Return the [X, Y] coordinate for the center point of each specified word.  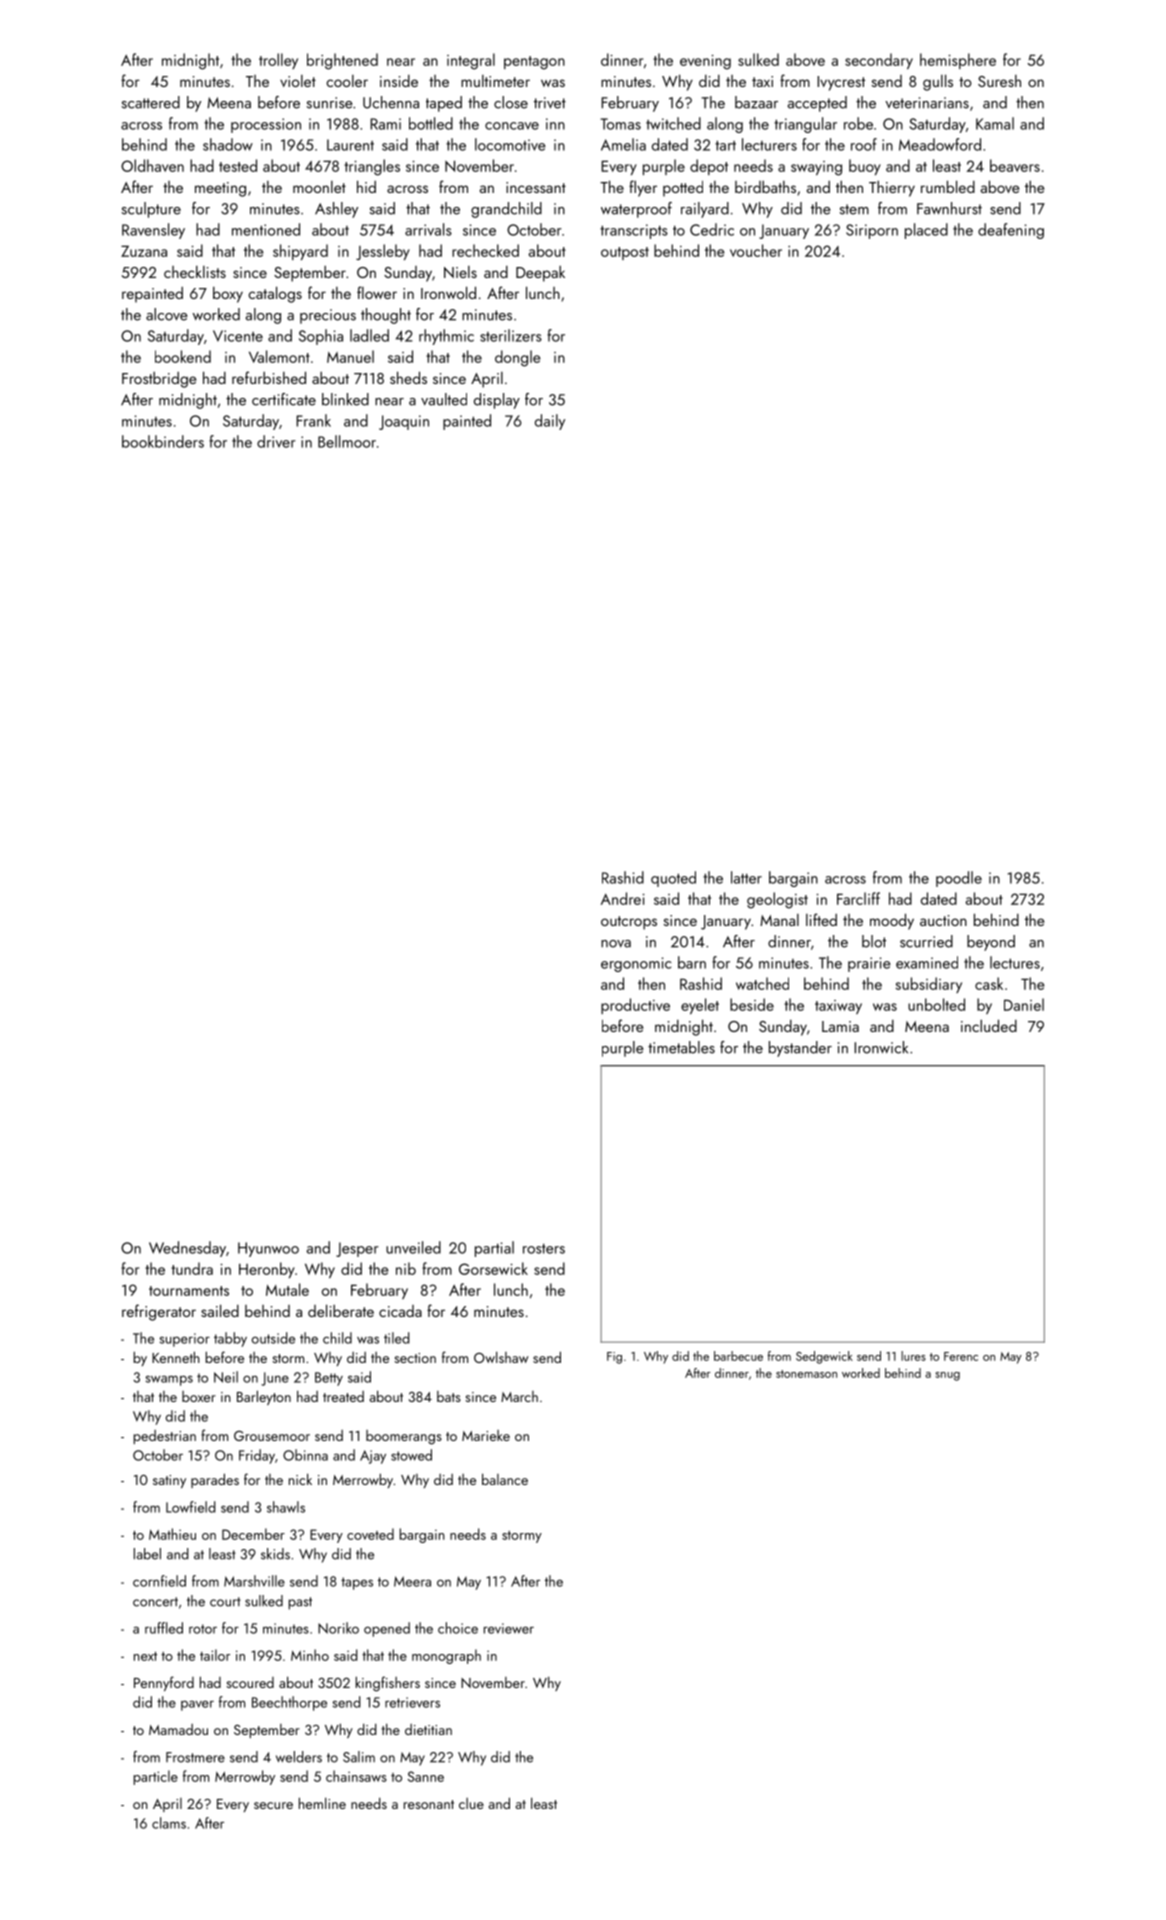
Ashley [336, 210]
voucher [756, 250]
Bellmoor [347, 441]
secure [273, 1805]
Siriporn [872, 231]
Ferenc [961, 1356]
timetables [681, 1047]
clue [471, 1803]
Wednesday [187, 1249]
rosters [544, 1248]
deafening [1011, 231]
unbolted [936, 1004]
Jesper [357, 1249]
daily [550, 422]
